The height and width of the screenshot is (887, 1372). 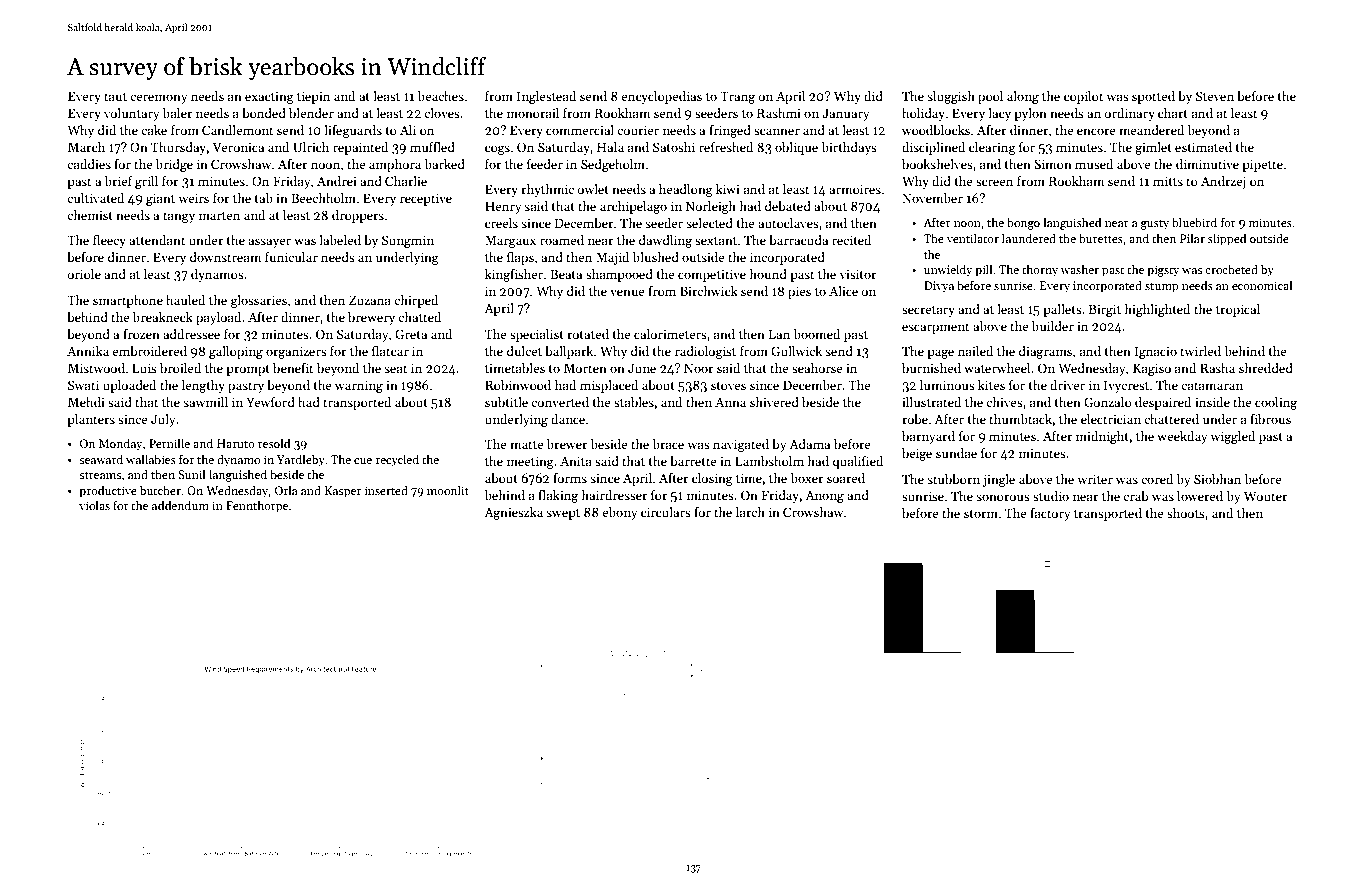 What do you see at coordinates (95, 198) in the screenshot?
I see `cultivated` at bounding box center [95, 198].
